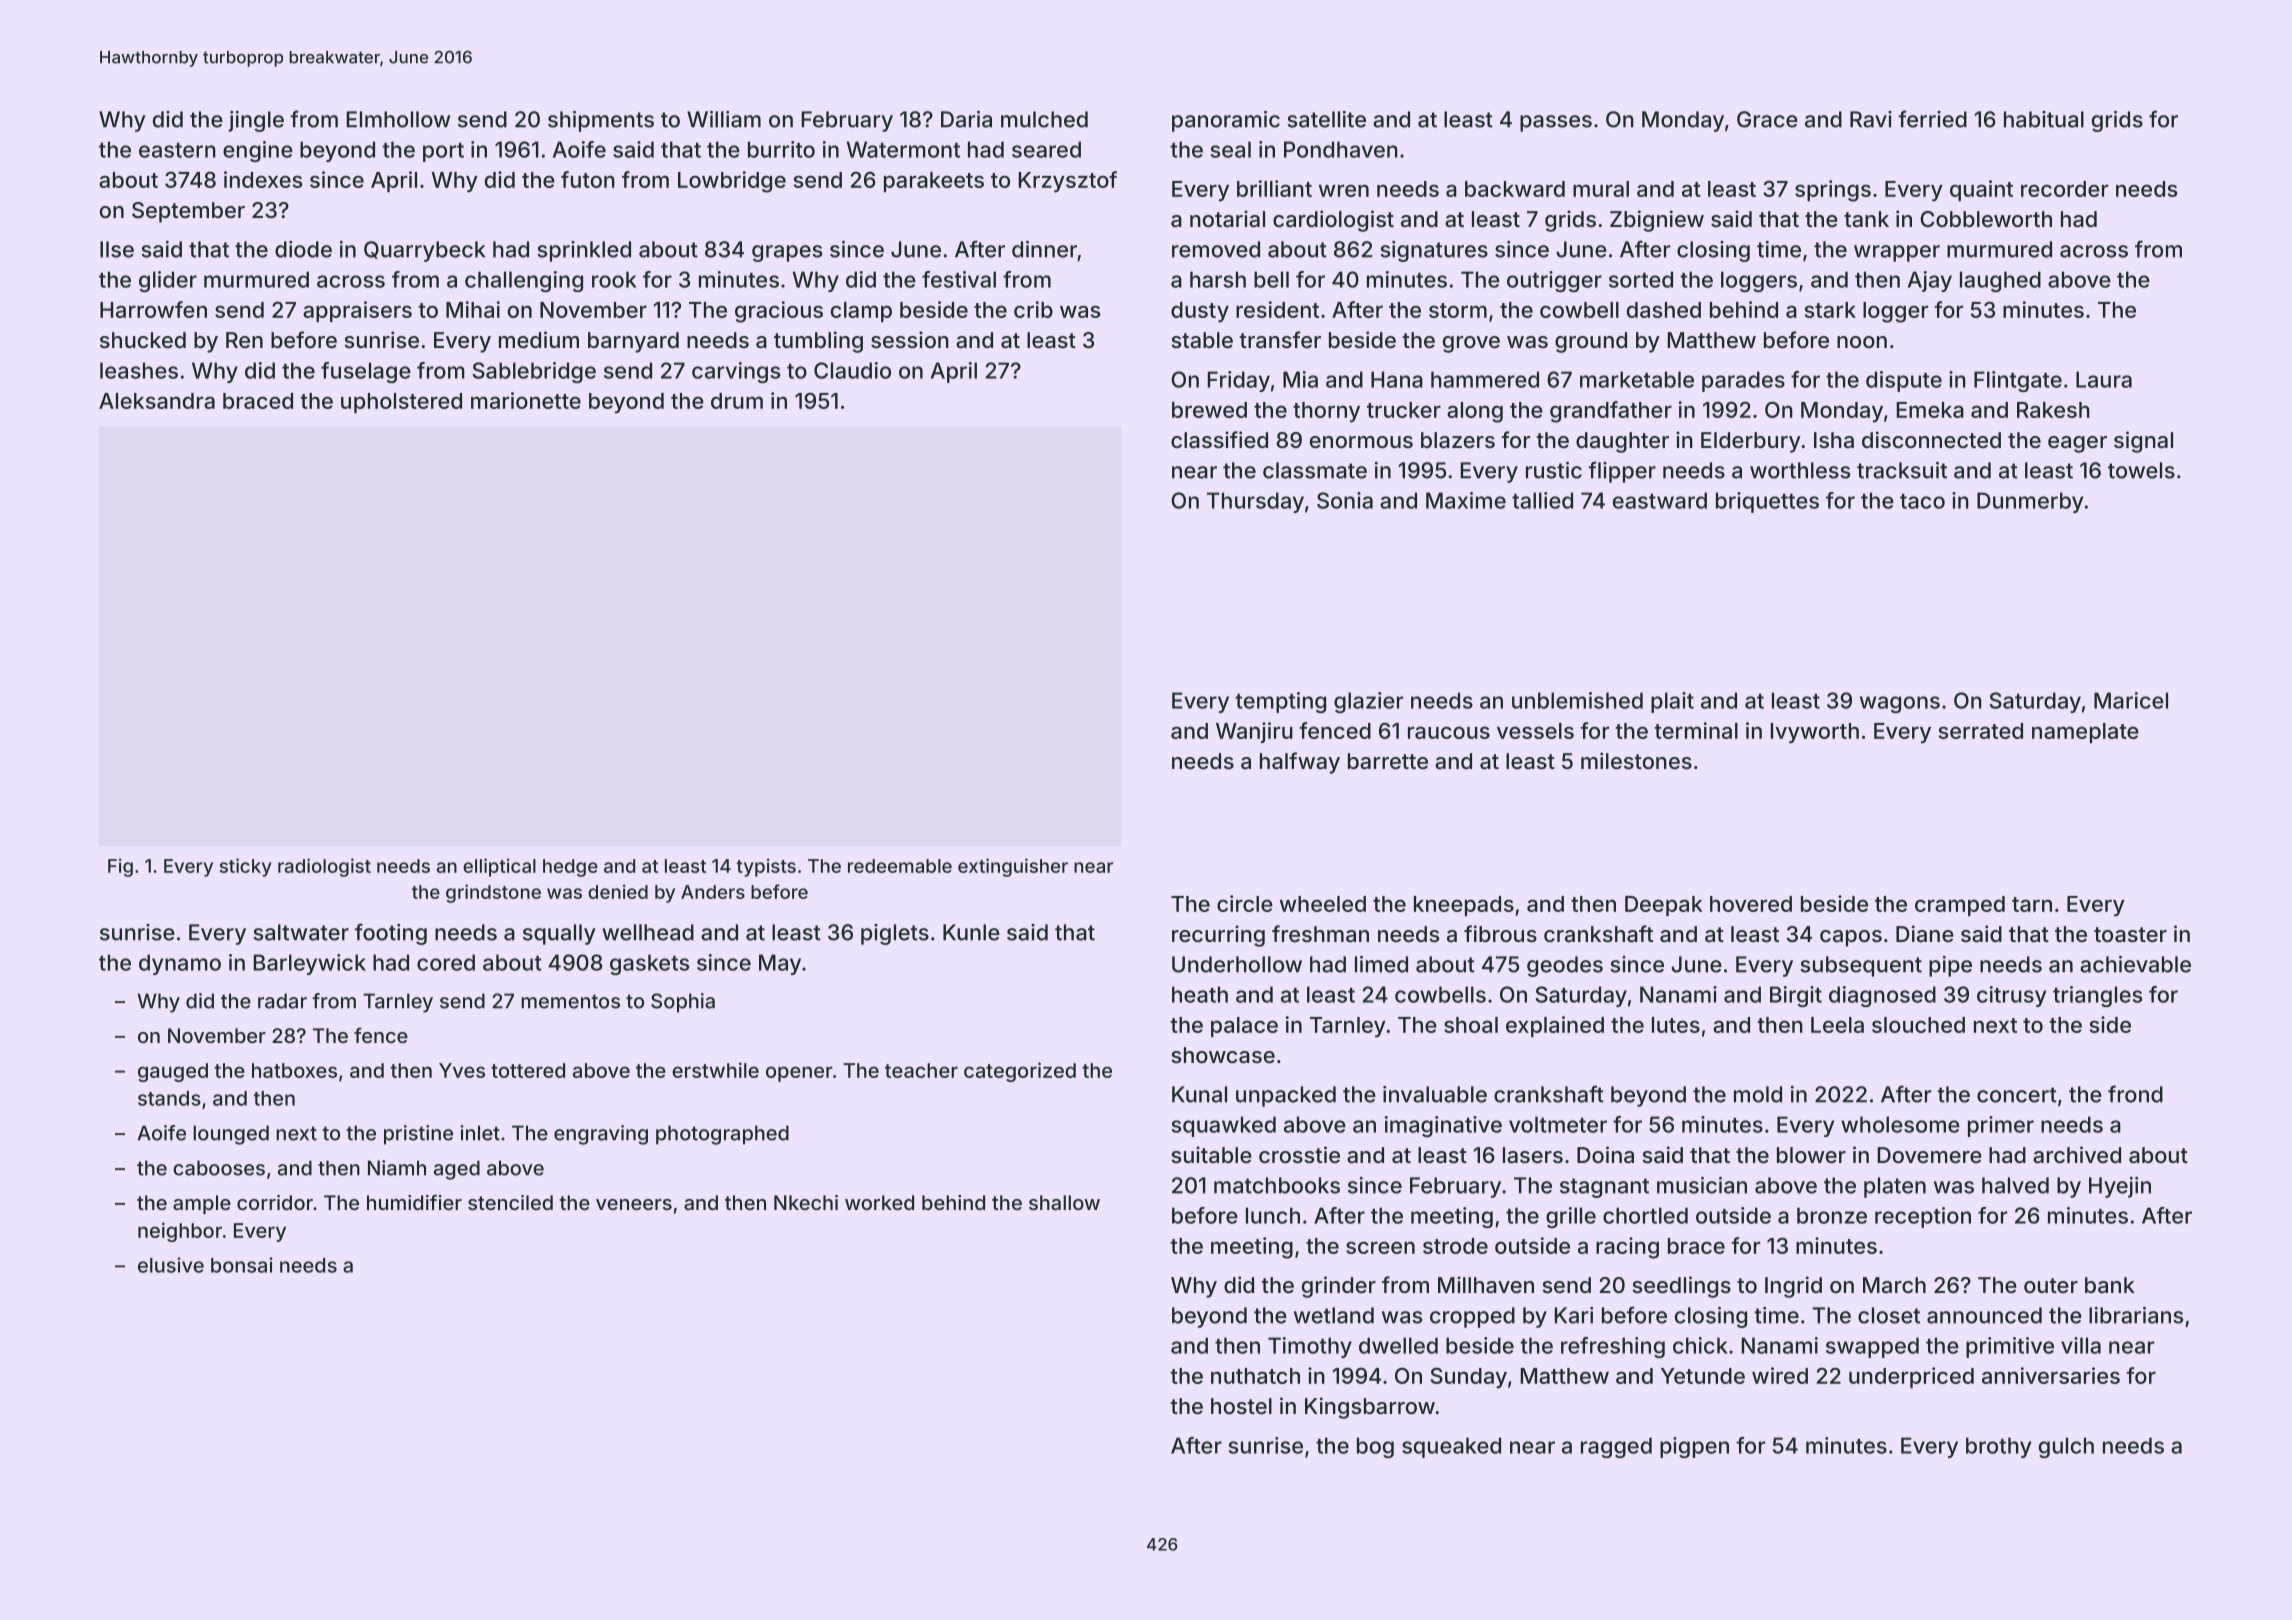 This image has height=1620, width=2292. What do you see at coordinates (1918, 1025) in the image?
I see `slouched` at bounding box center [1918, 1025].
